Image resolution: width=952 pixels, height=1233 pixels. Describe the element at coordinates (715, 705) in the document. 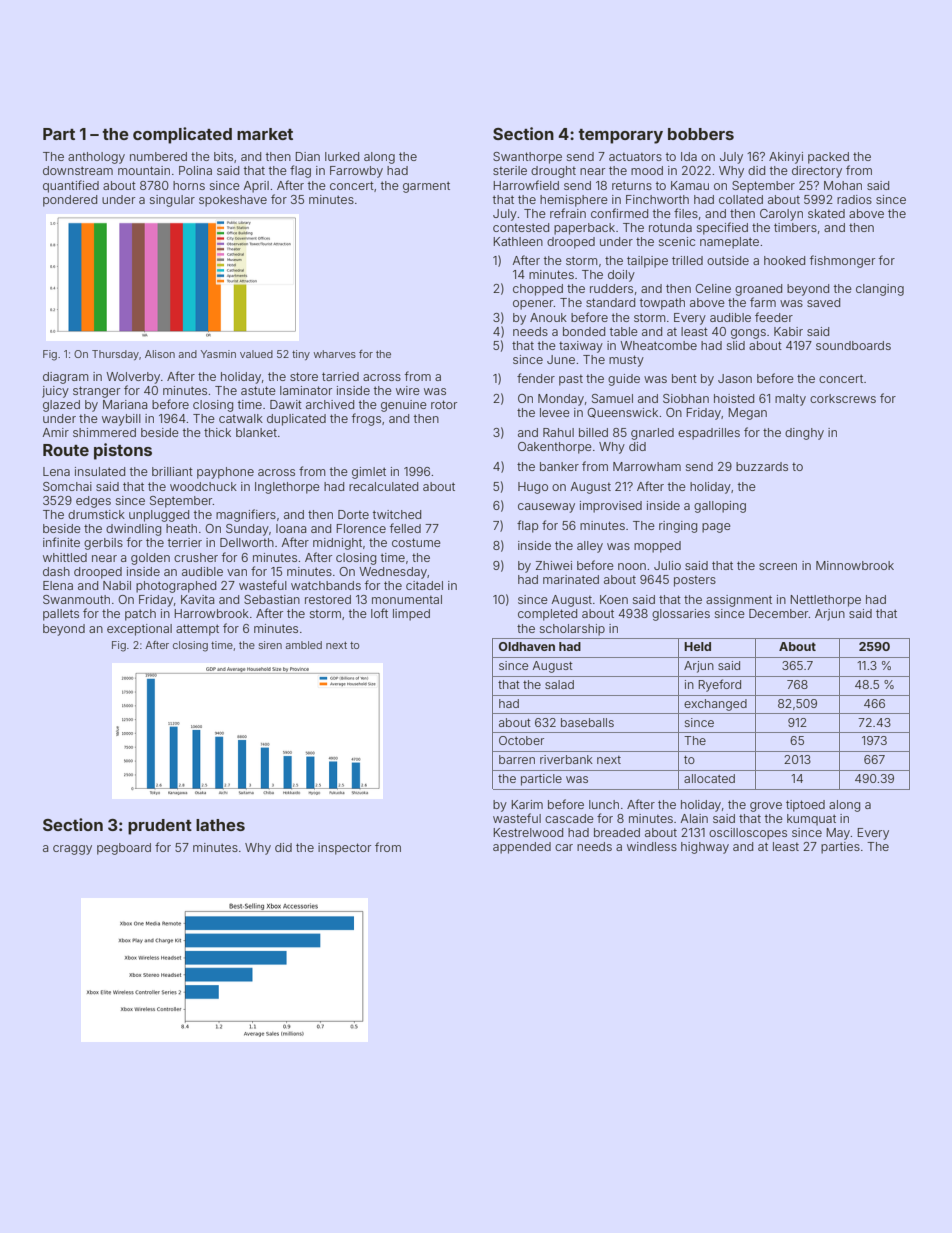

I see `exchanged` at that location.
